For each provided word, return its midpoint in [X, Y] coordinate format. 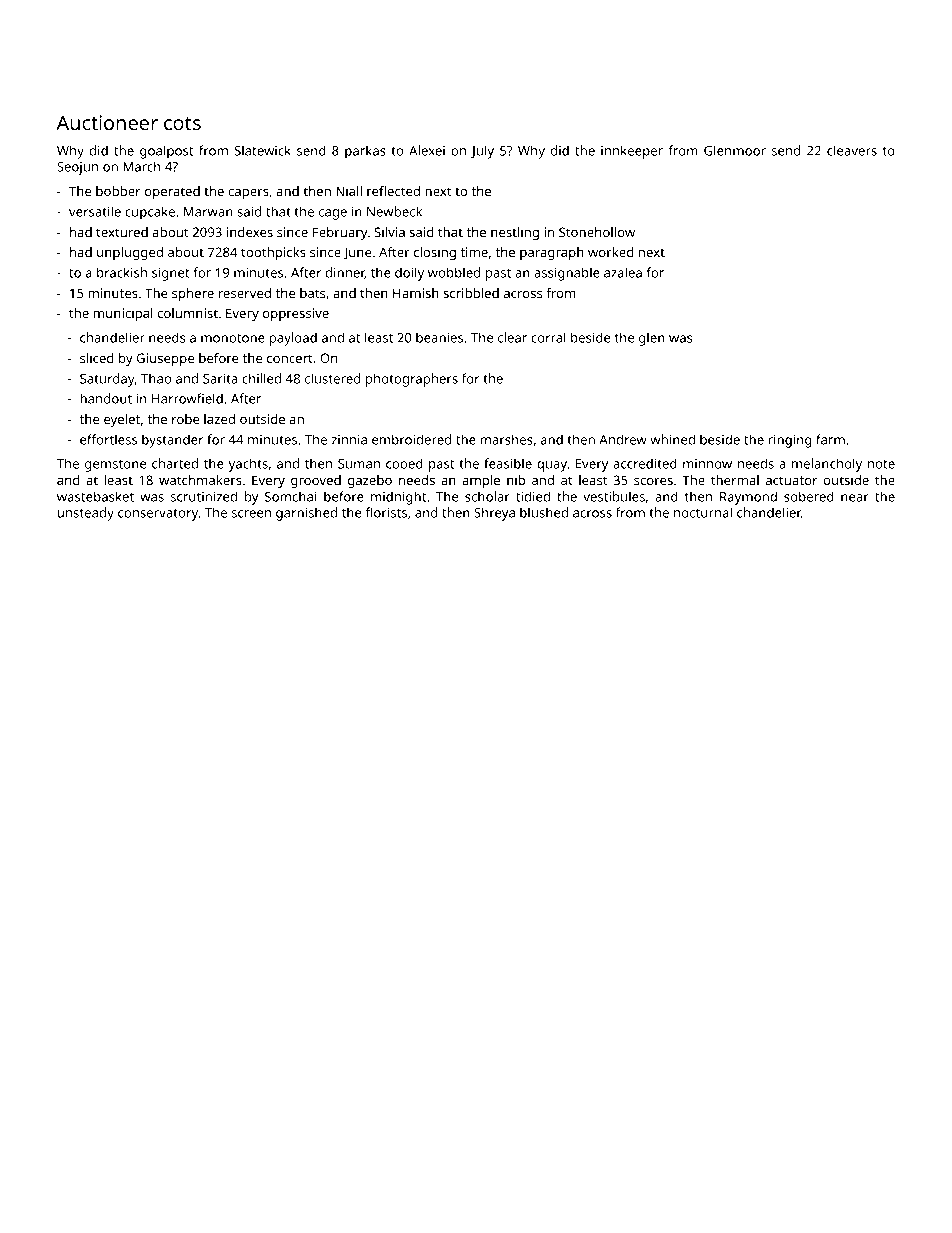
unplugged [130, 253]
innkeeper [632, 152]
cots [182, 123]
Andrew [623, 439]
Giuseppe [165, 359]
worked [611, 252]
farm [830, 439]
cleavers [852, 150]
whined [672, 439]
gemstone [115, 466]
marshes [506, 439]
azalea [623, 272]
